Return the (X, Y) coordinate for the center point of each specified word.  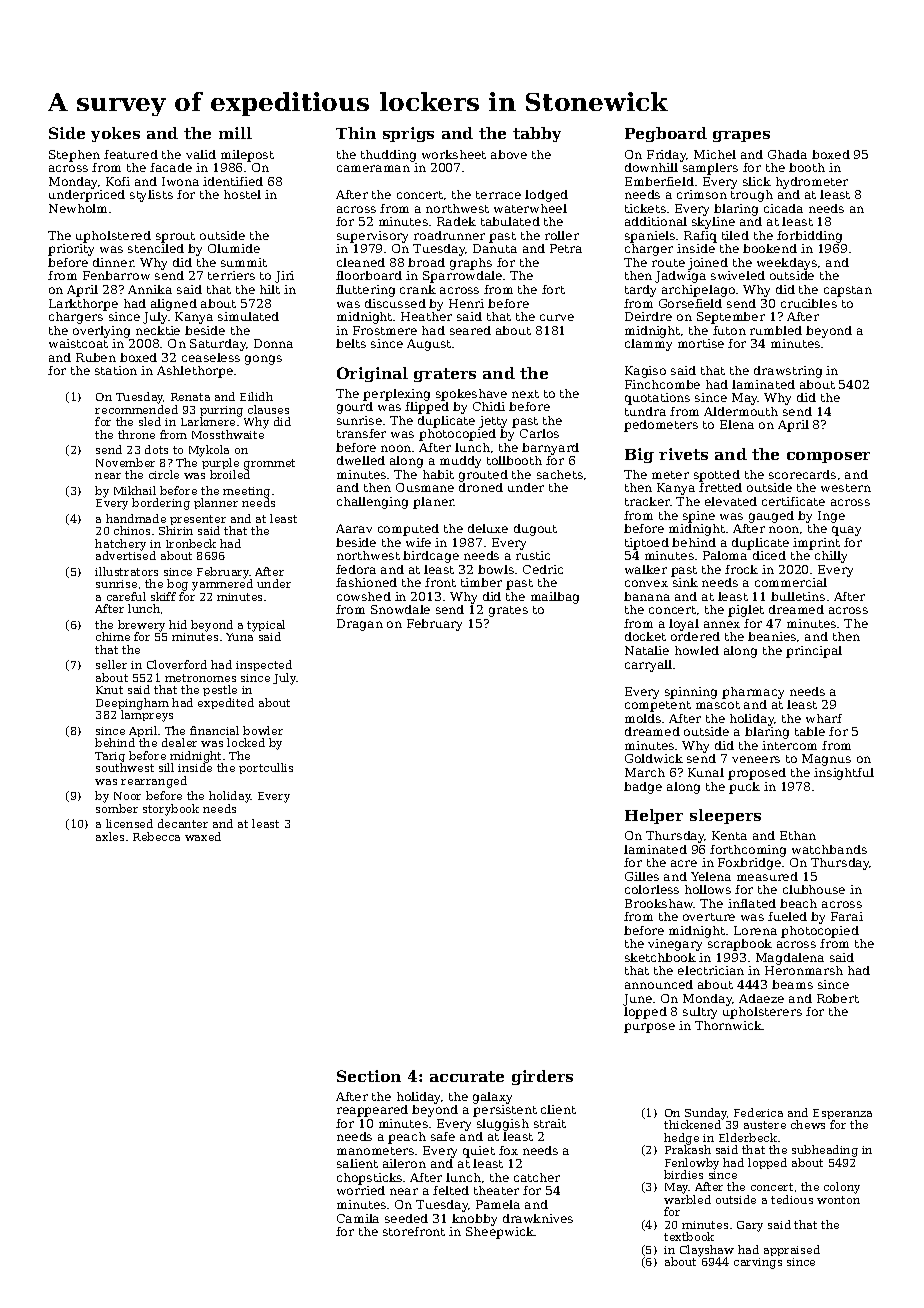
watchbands (829, 849)
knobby (474, 1220)
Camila (358, 1218)
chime (113, 636)
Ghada (787, 154)
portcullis (266, 768)
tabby (537, 134)
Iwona (180, 181)
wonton (838, 1200)
